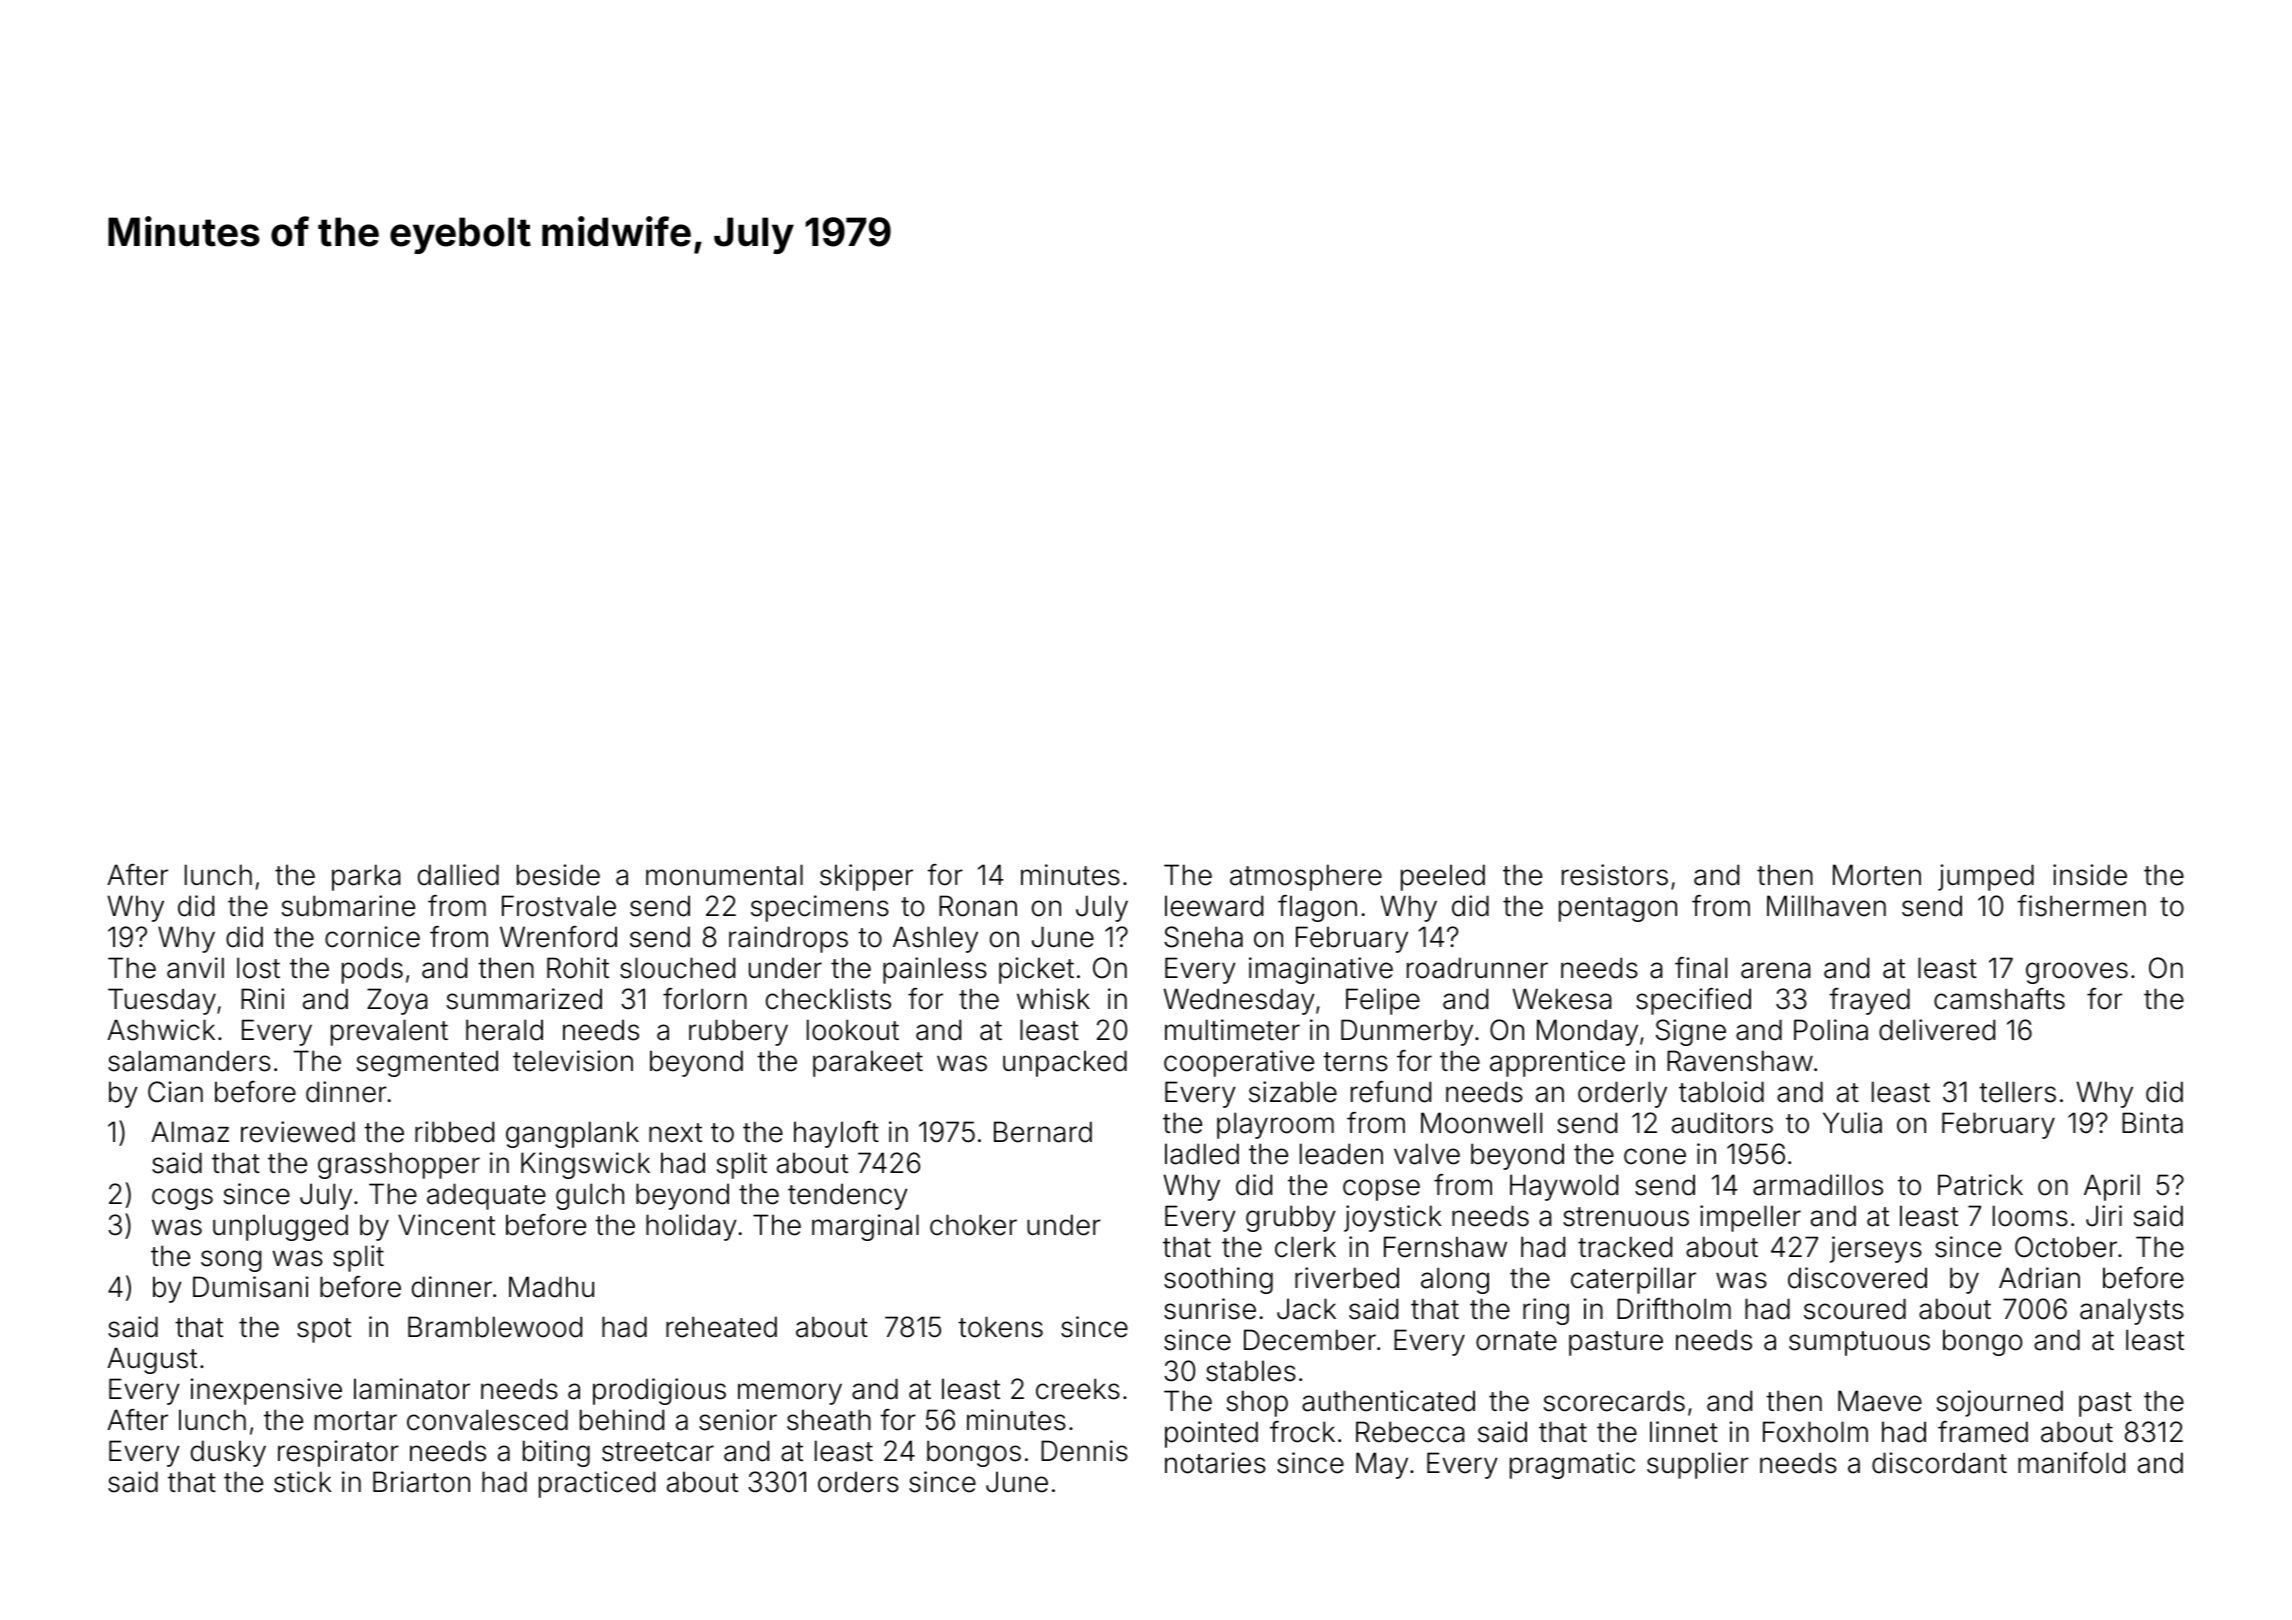  Describe the element at coordinates (524, 999) in the document. I see `summarized` at that location.
